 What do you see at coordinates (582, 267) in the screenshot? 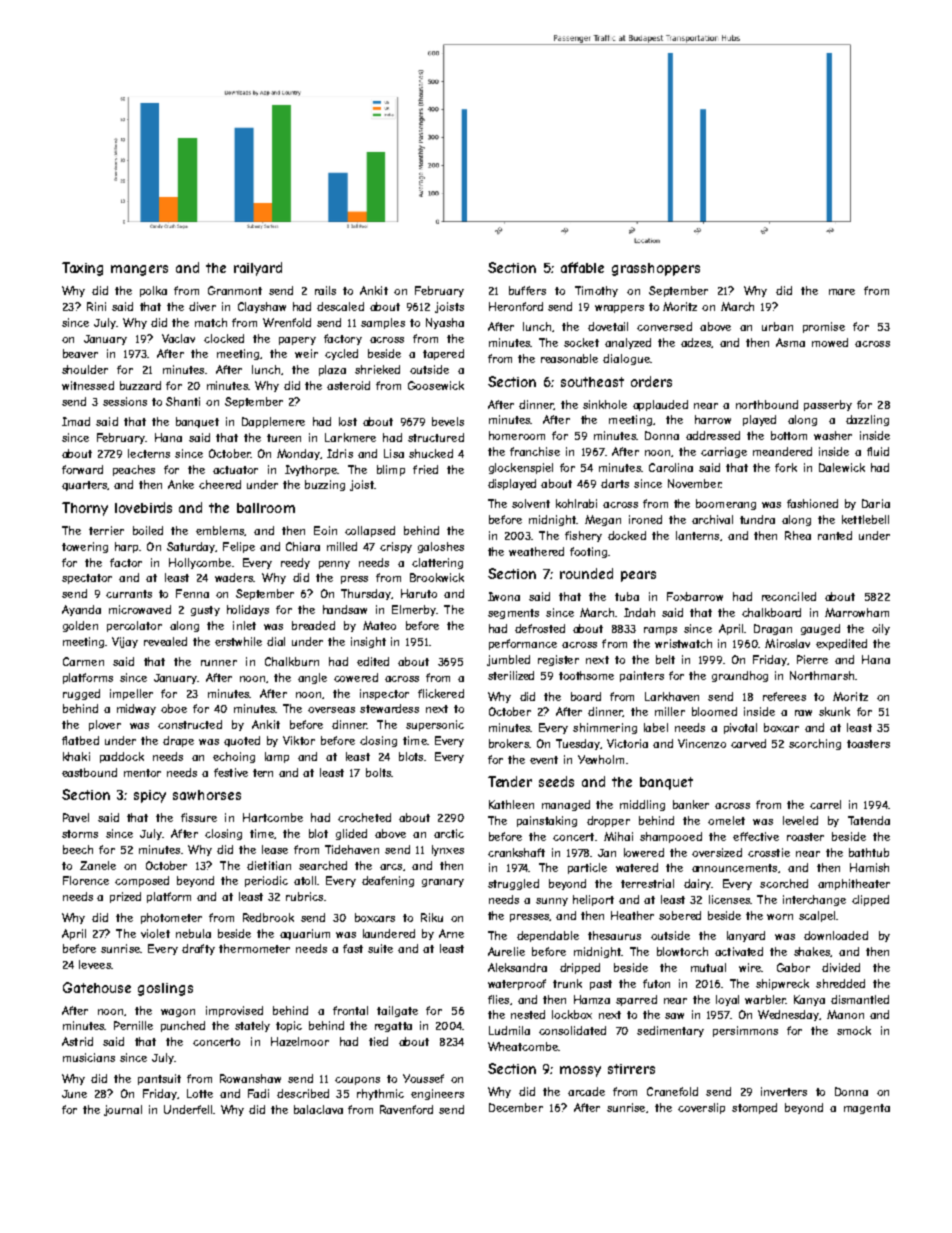
I see `affable` at bounding box center [582, 267].
